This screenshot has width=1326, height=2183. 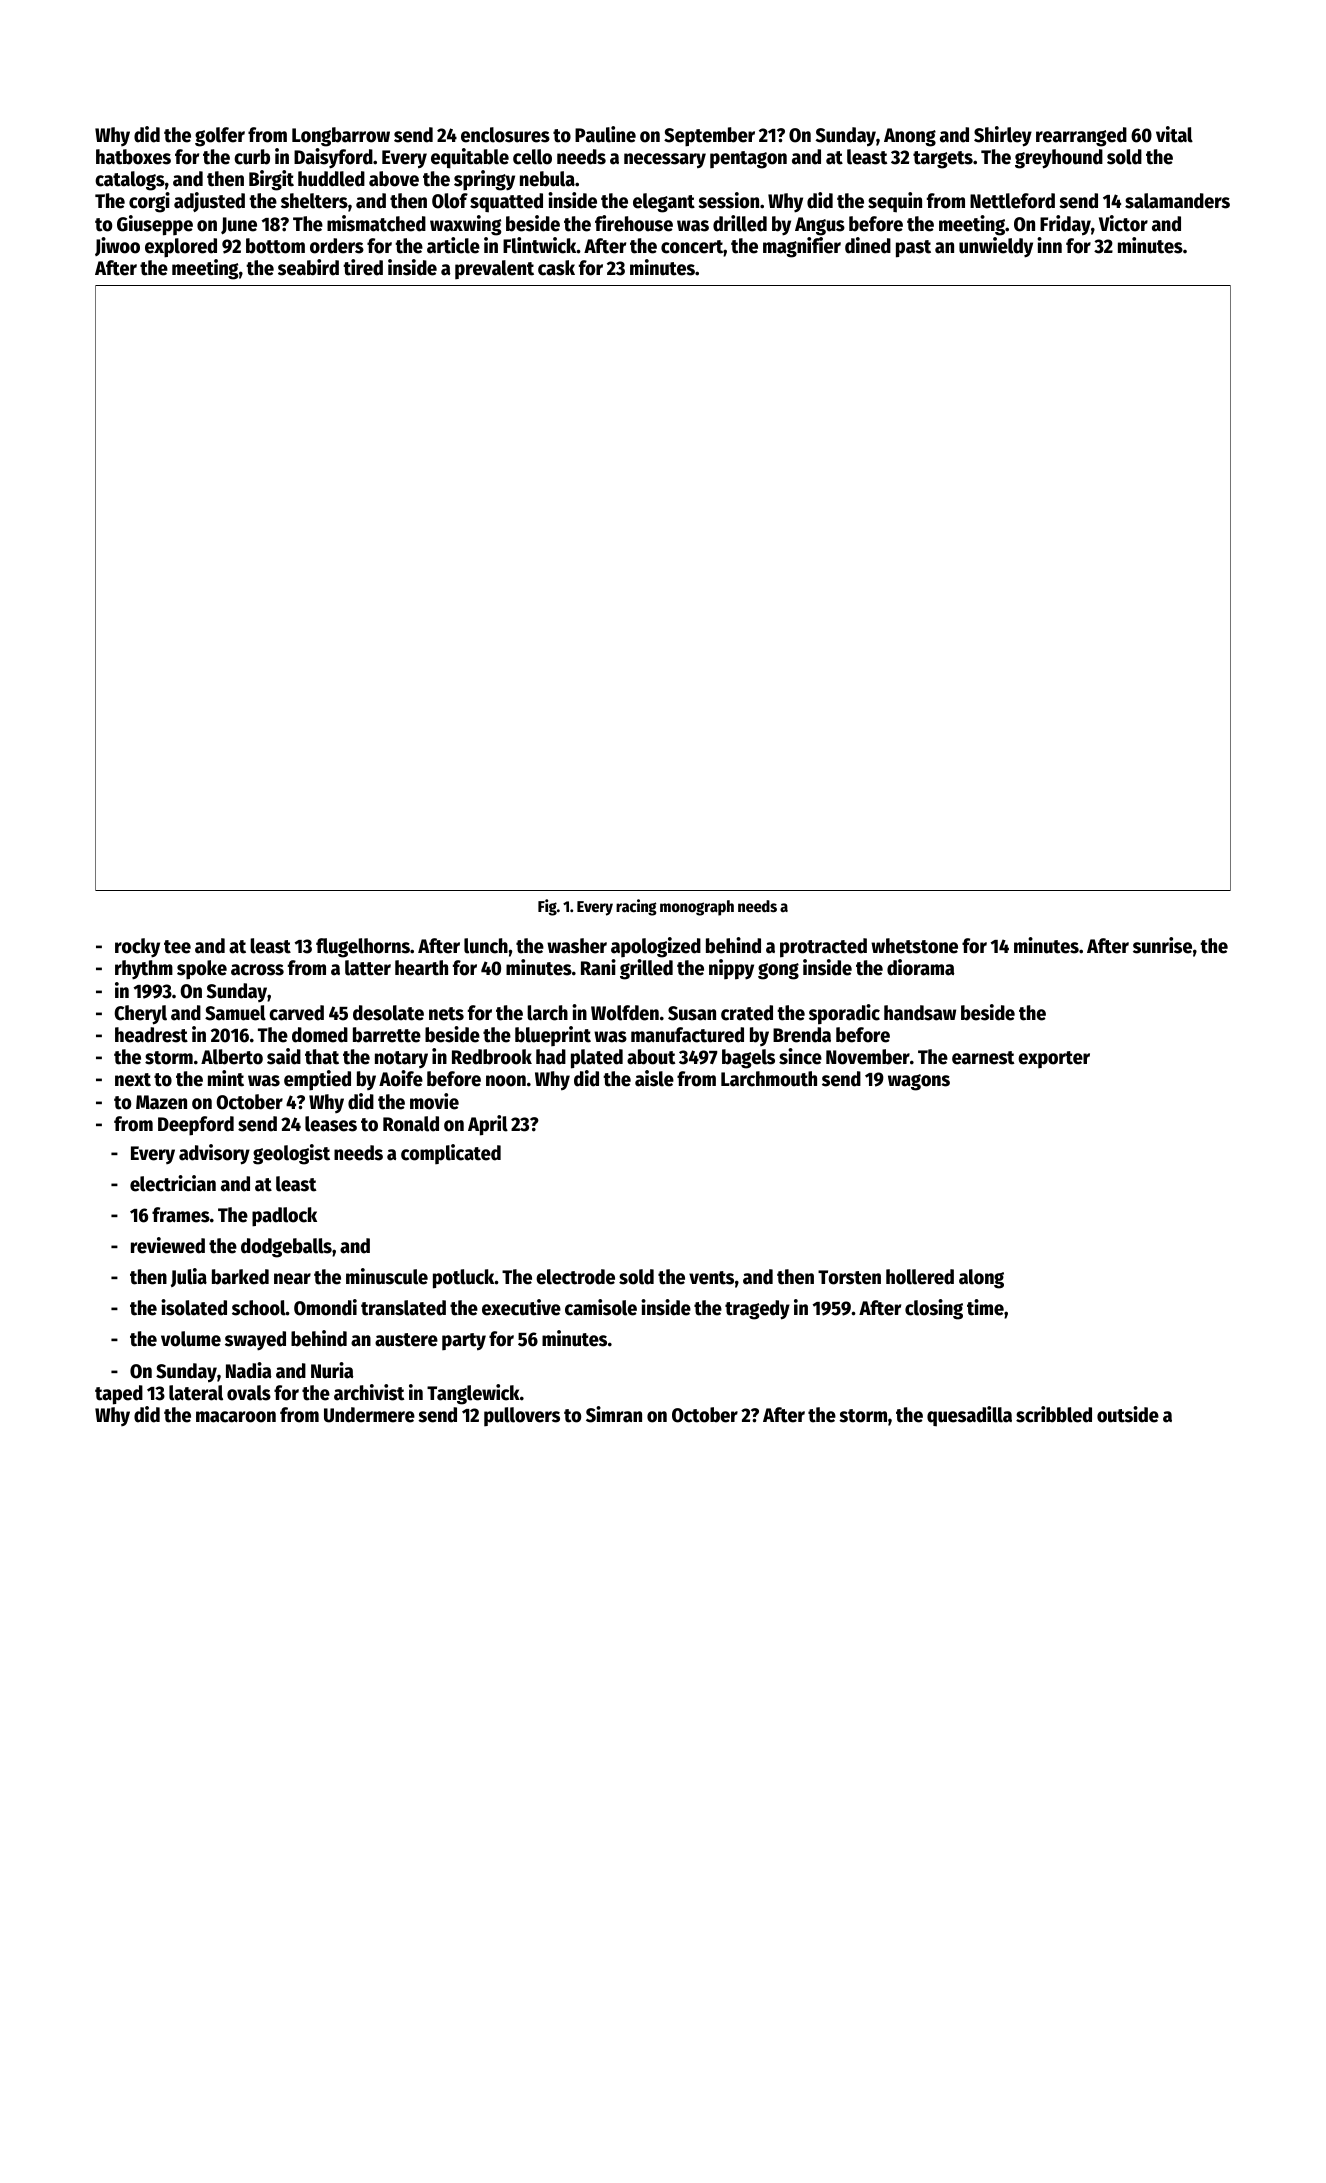 What do you see at coordinates (1123, 223) in the screenshot?
I see `Victor` at bounding box center [1123, 223].
